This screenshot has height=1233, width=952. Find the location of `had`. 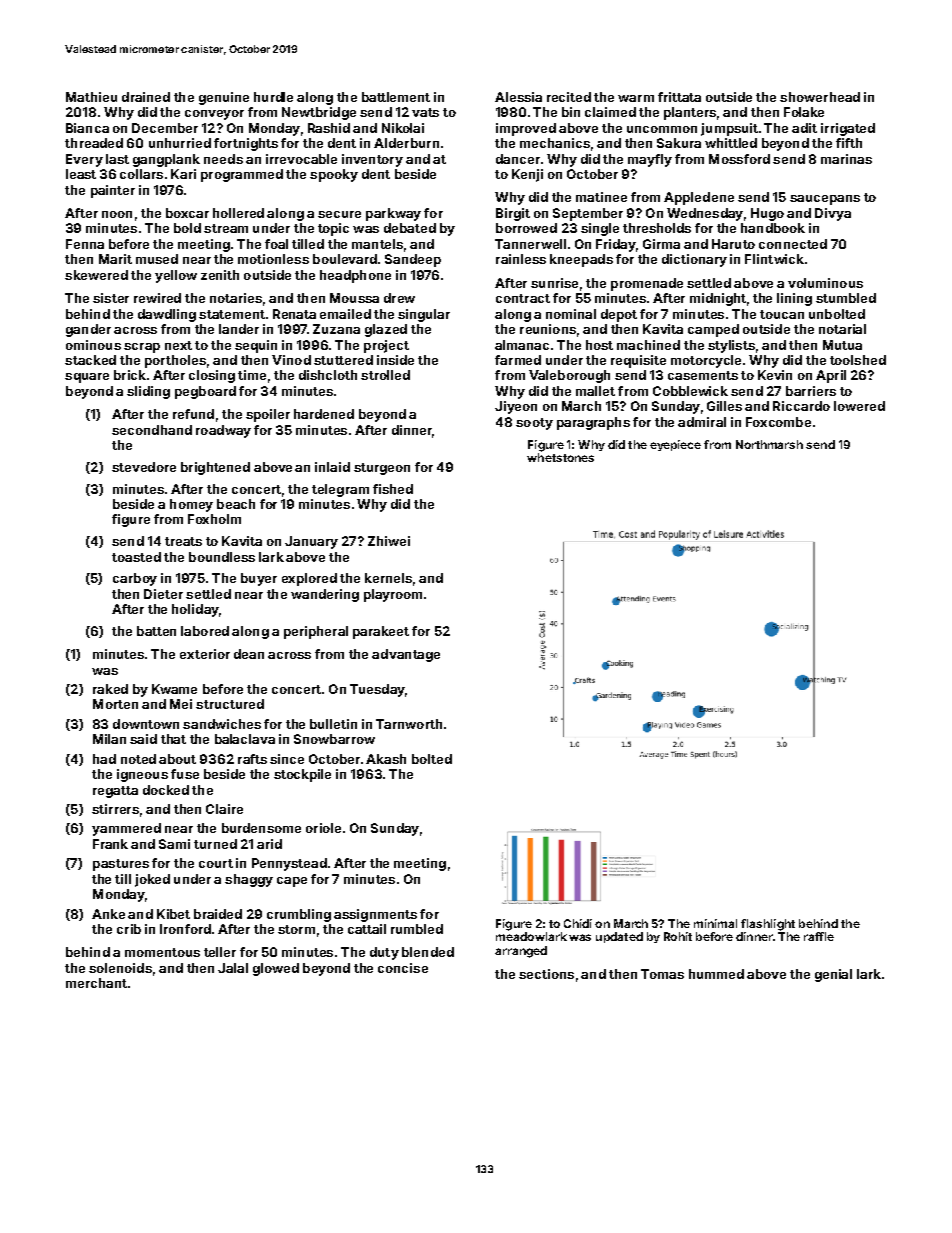

had is located at coordinates (104, 759).
